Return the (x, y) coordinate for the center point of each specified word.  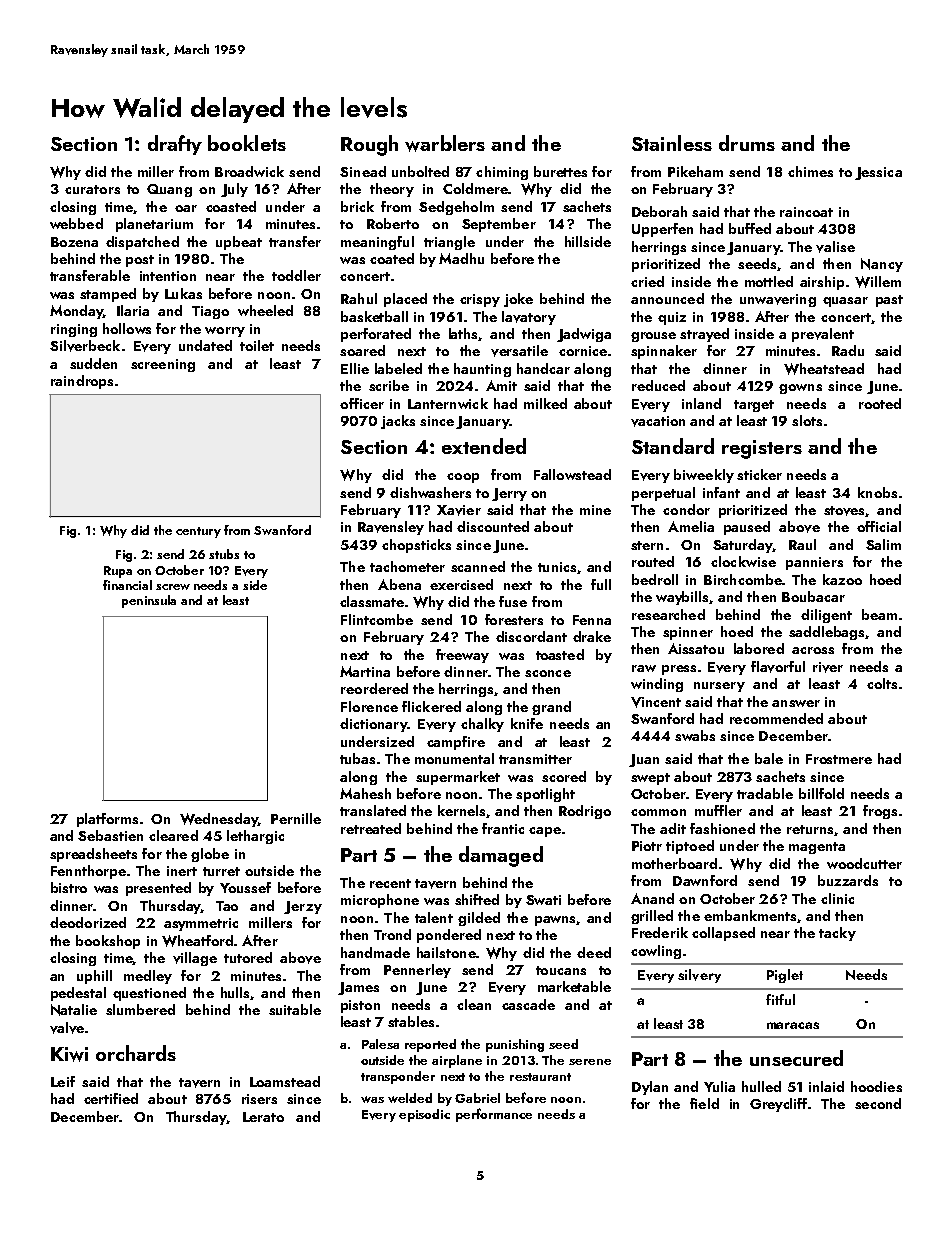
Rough (369, 145)
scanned (478, 566)
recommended (776, 718)
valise (835, 247)
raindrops (82, 382)
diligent (826, 616)
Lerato (263, 1117)
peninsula (149, 601)
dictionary (373, 725)
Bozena (74, 242)
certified (111, 1098)
